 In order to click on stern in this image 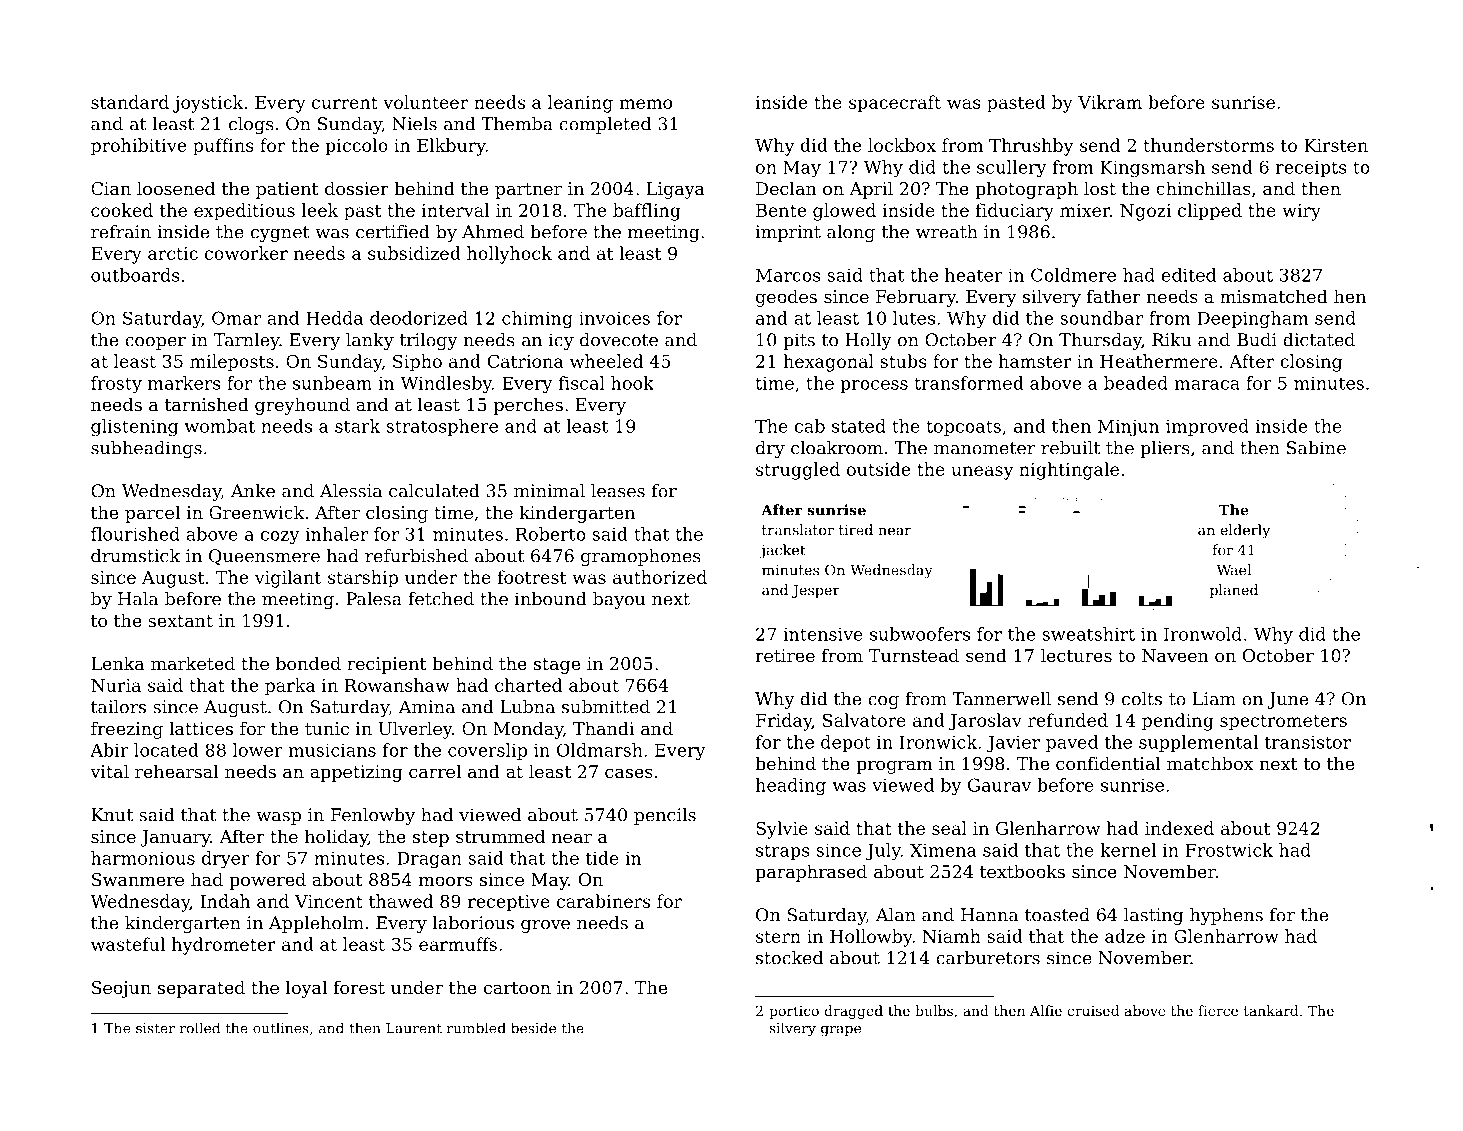, I will do `click(778, 937)`.
